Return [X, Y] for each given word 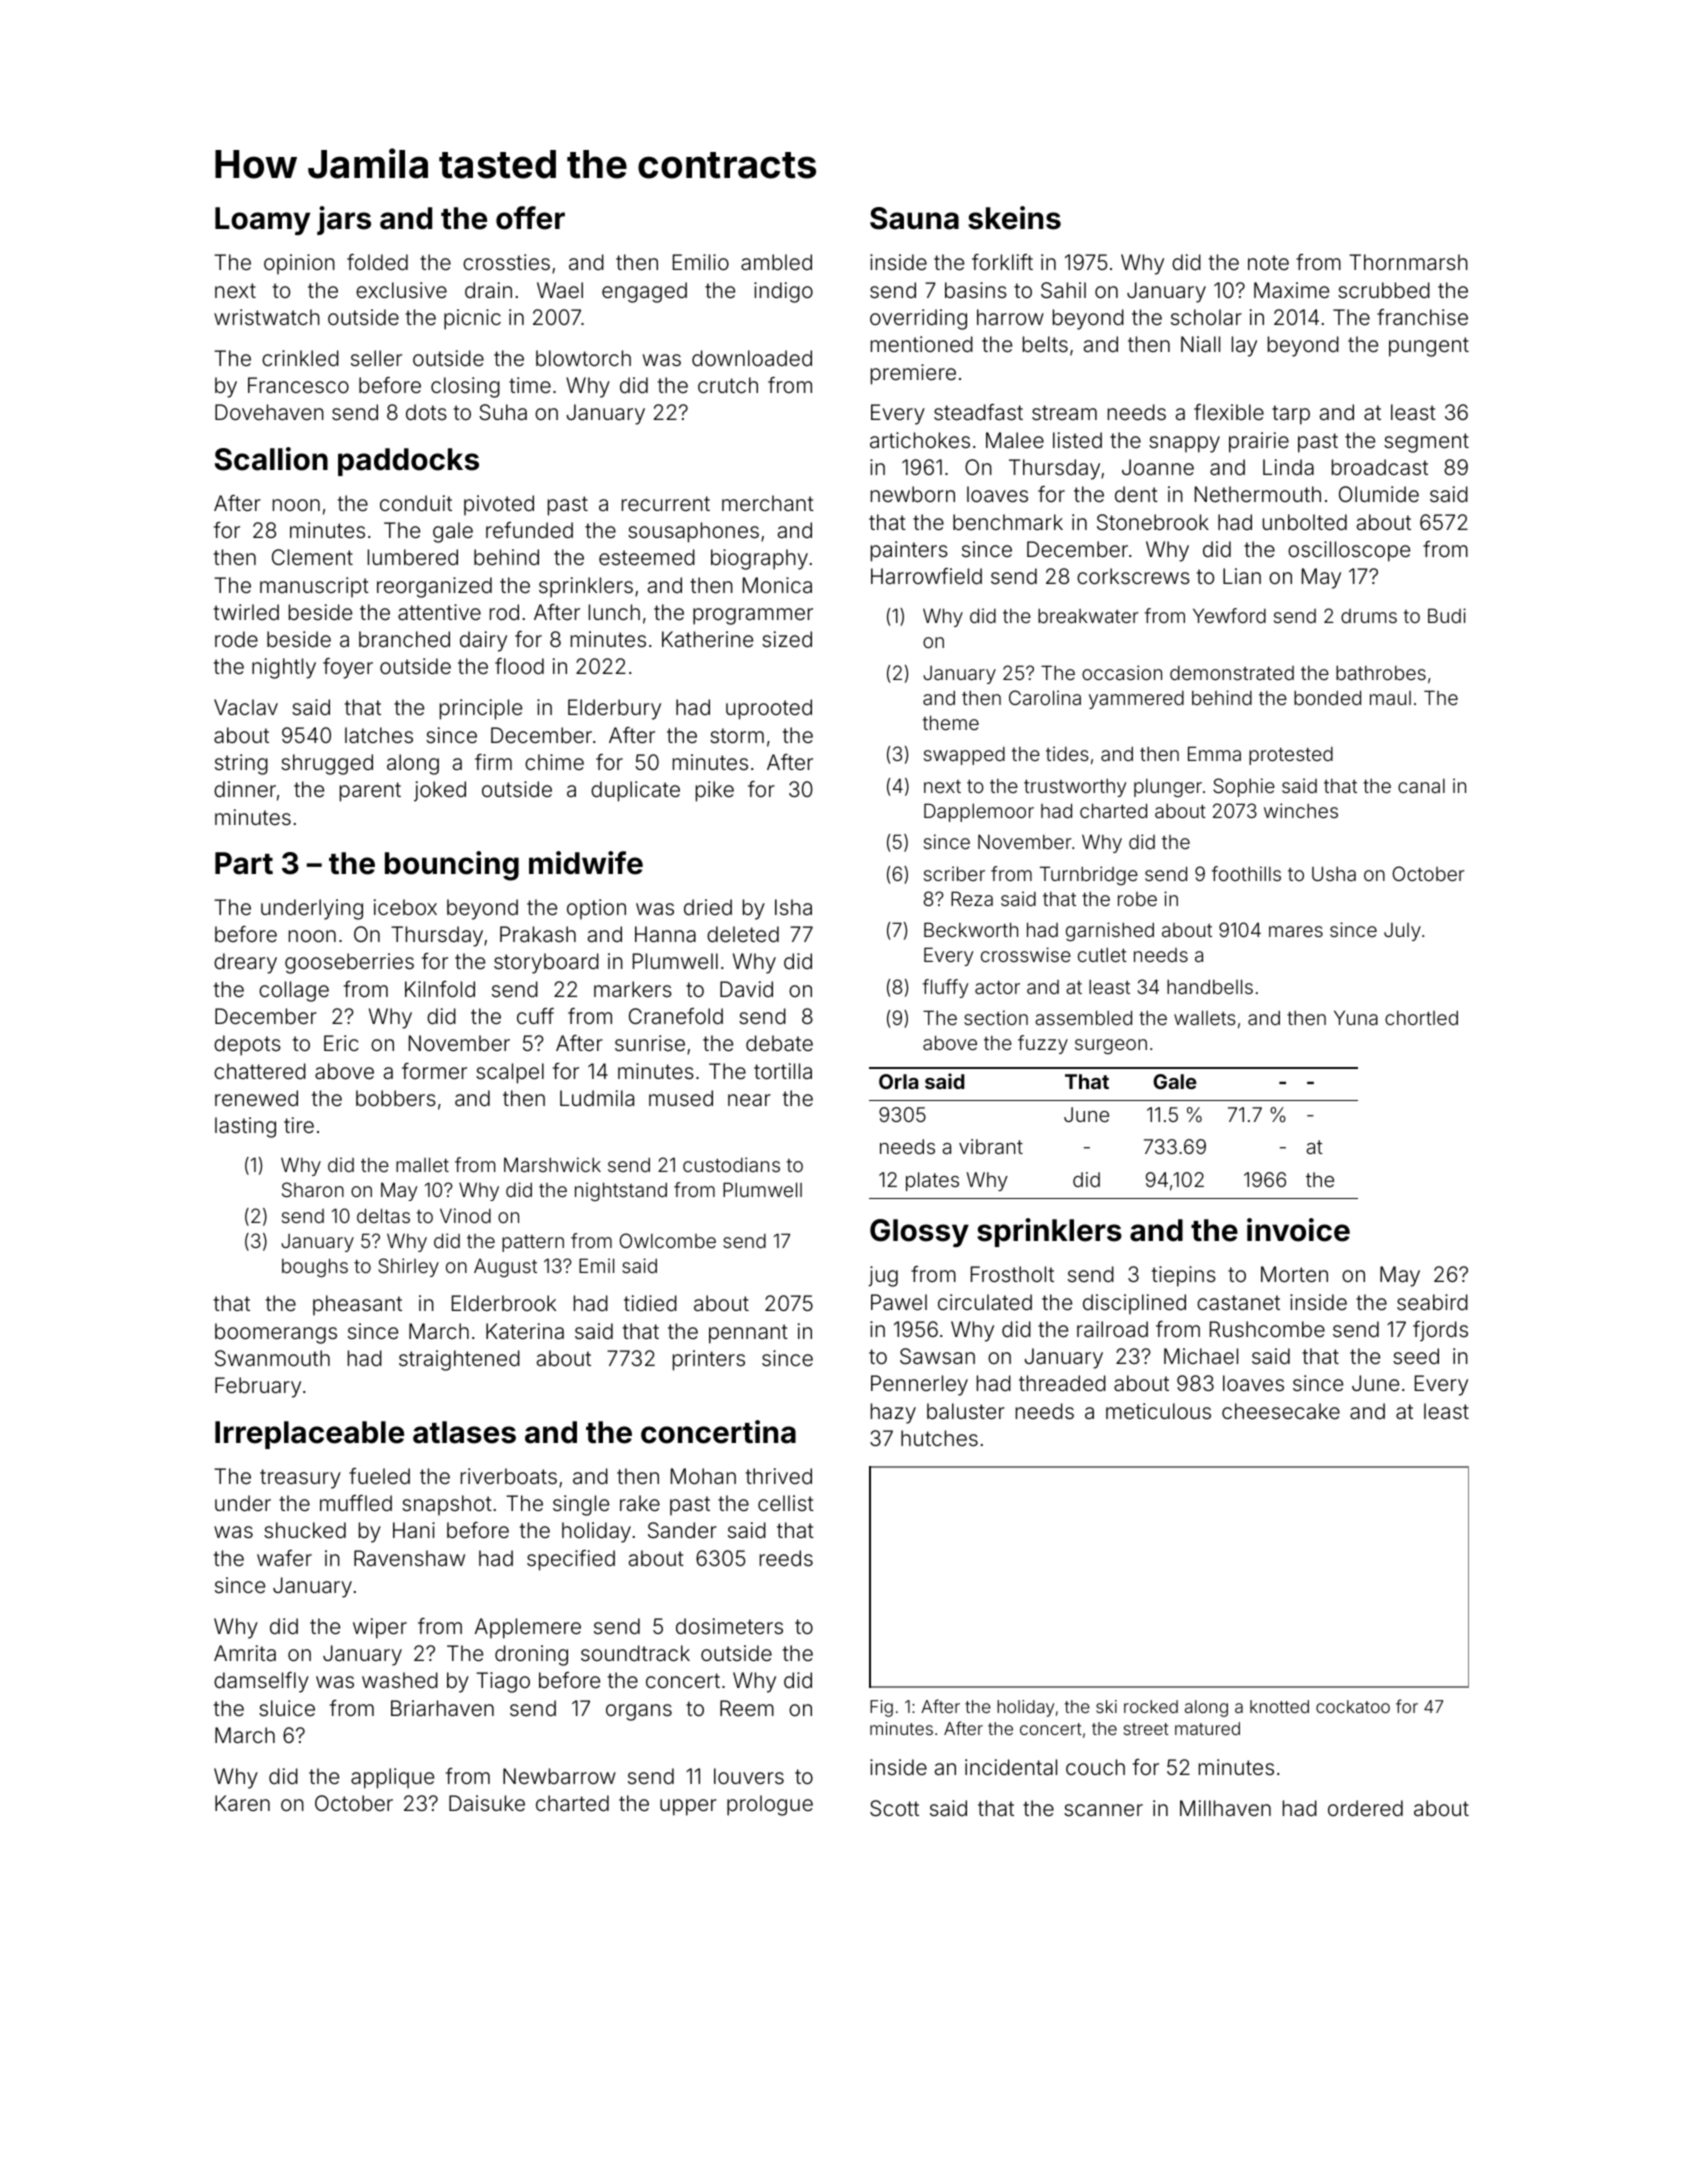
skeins [1014, 218]
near [749, 1100]
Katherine [707, 639]
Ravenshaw [409, 1558]
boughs [315, 1267]
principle [481, 709]
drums [1369, 616]
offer [530, 218]
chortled [1421, 1018]
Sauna [914, 218]
